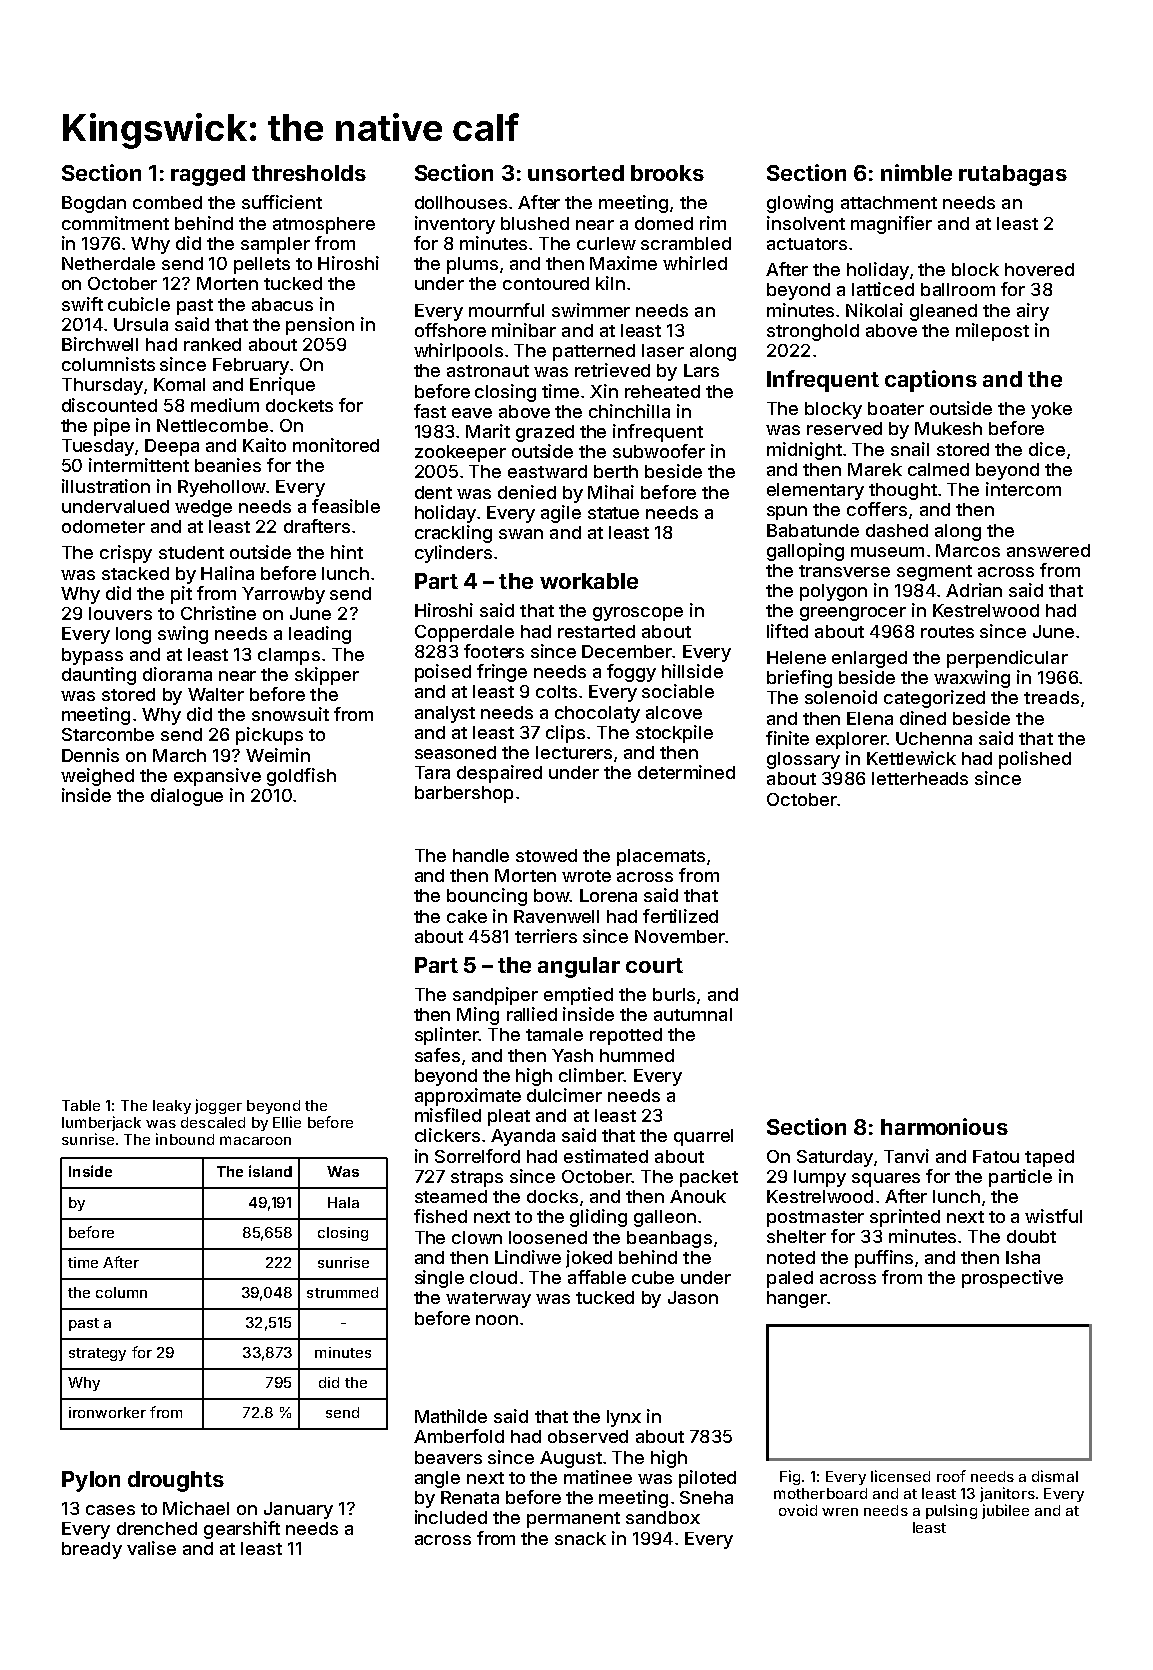 This screenshot has width=1153, height=1670. I want to click on included, so click(451, 1517).
